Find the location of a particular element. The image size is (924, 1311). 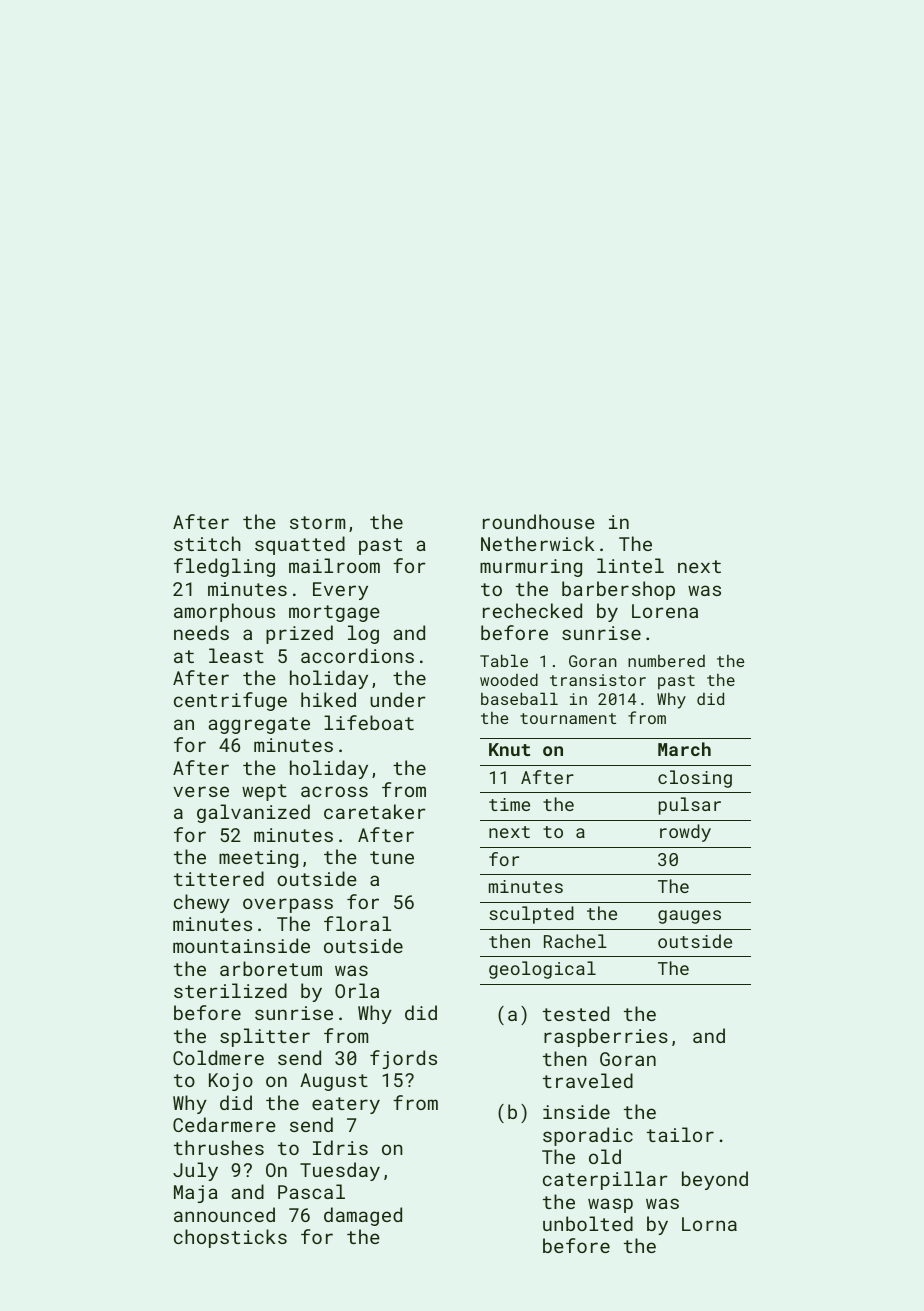

Pascal is located at coordinates (311, 1191).
